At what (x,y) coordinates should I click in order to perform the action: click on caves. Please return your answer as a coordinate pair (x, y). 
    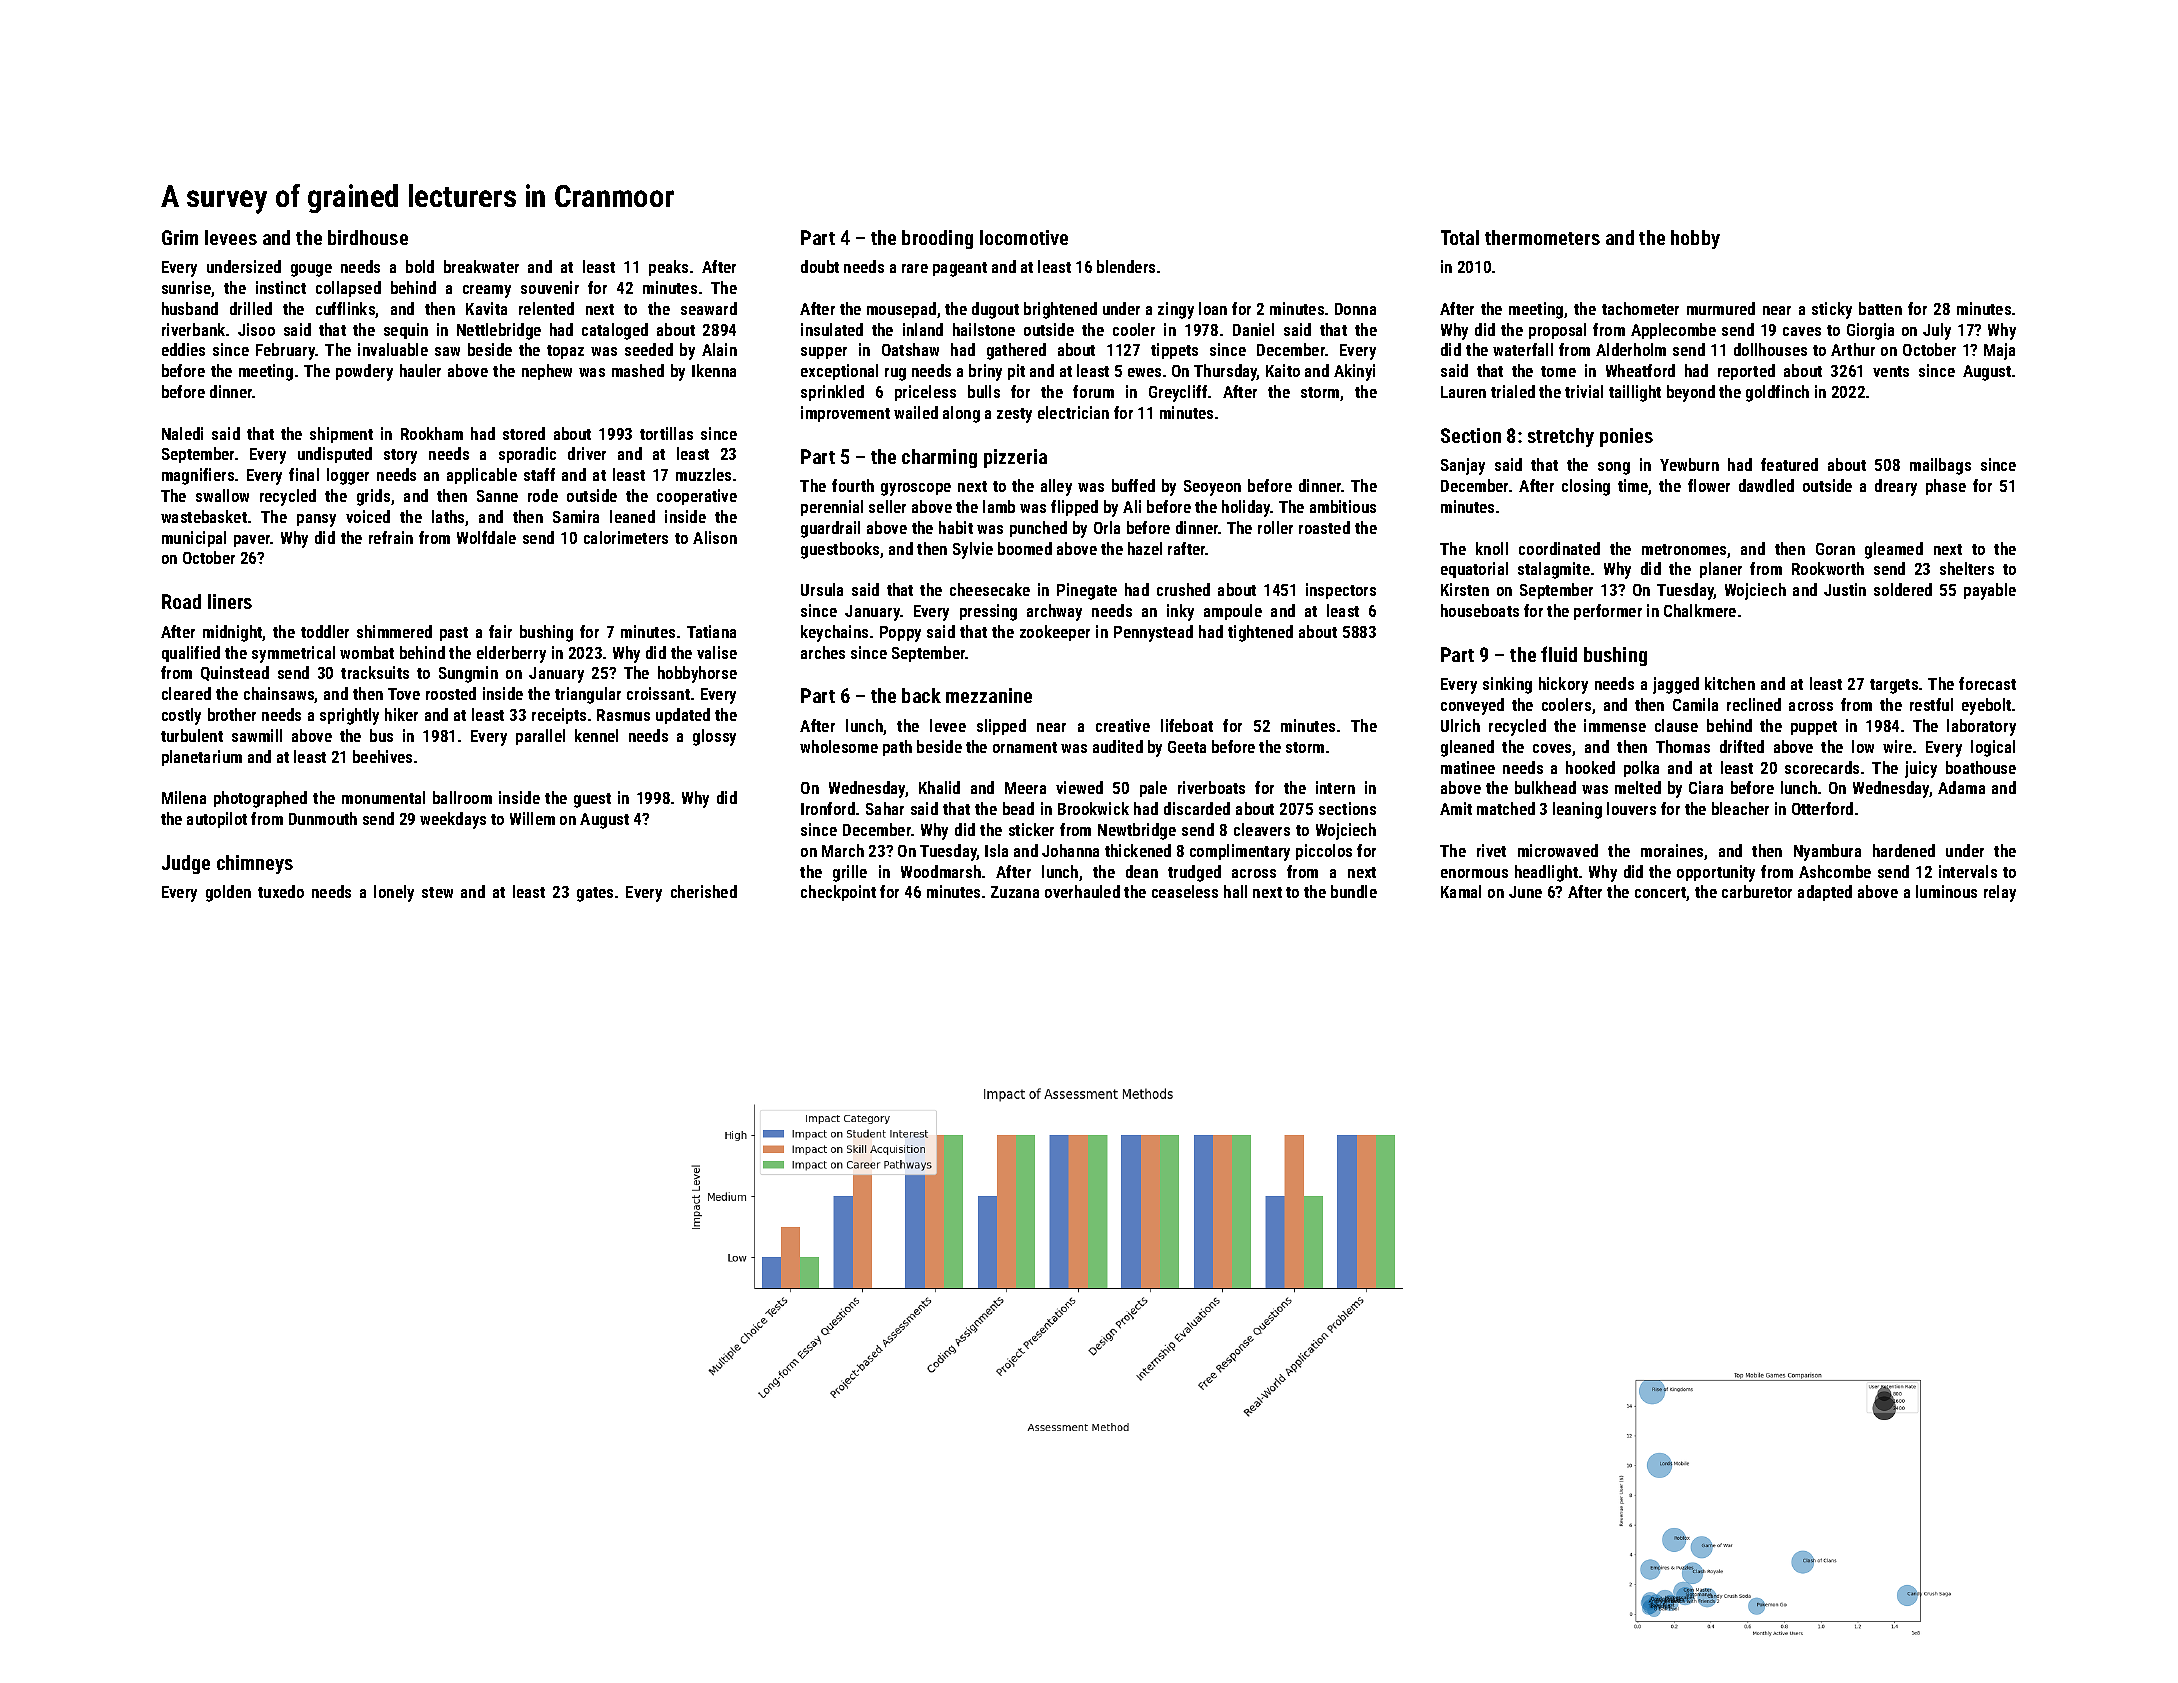
    Looking at the image, I should click on (1802, 331).
